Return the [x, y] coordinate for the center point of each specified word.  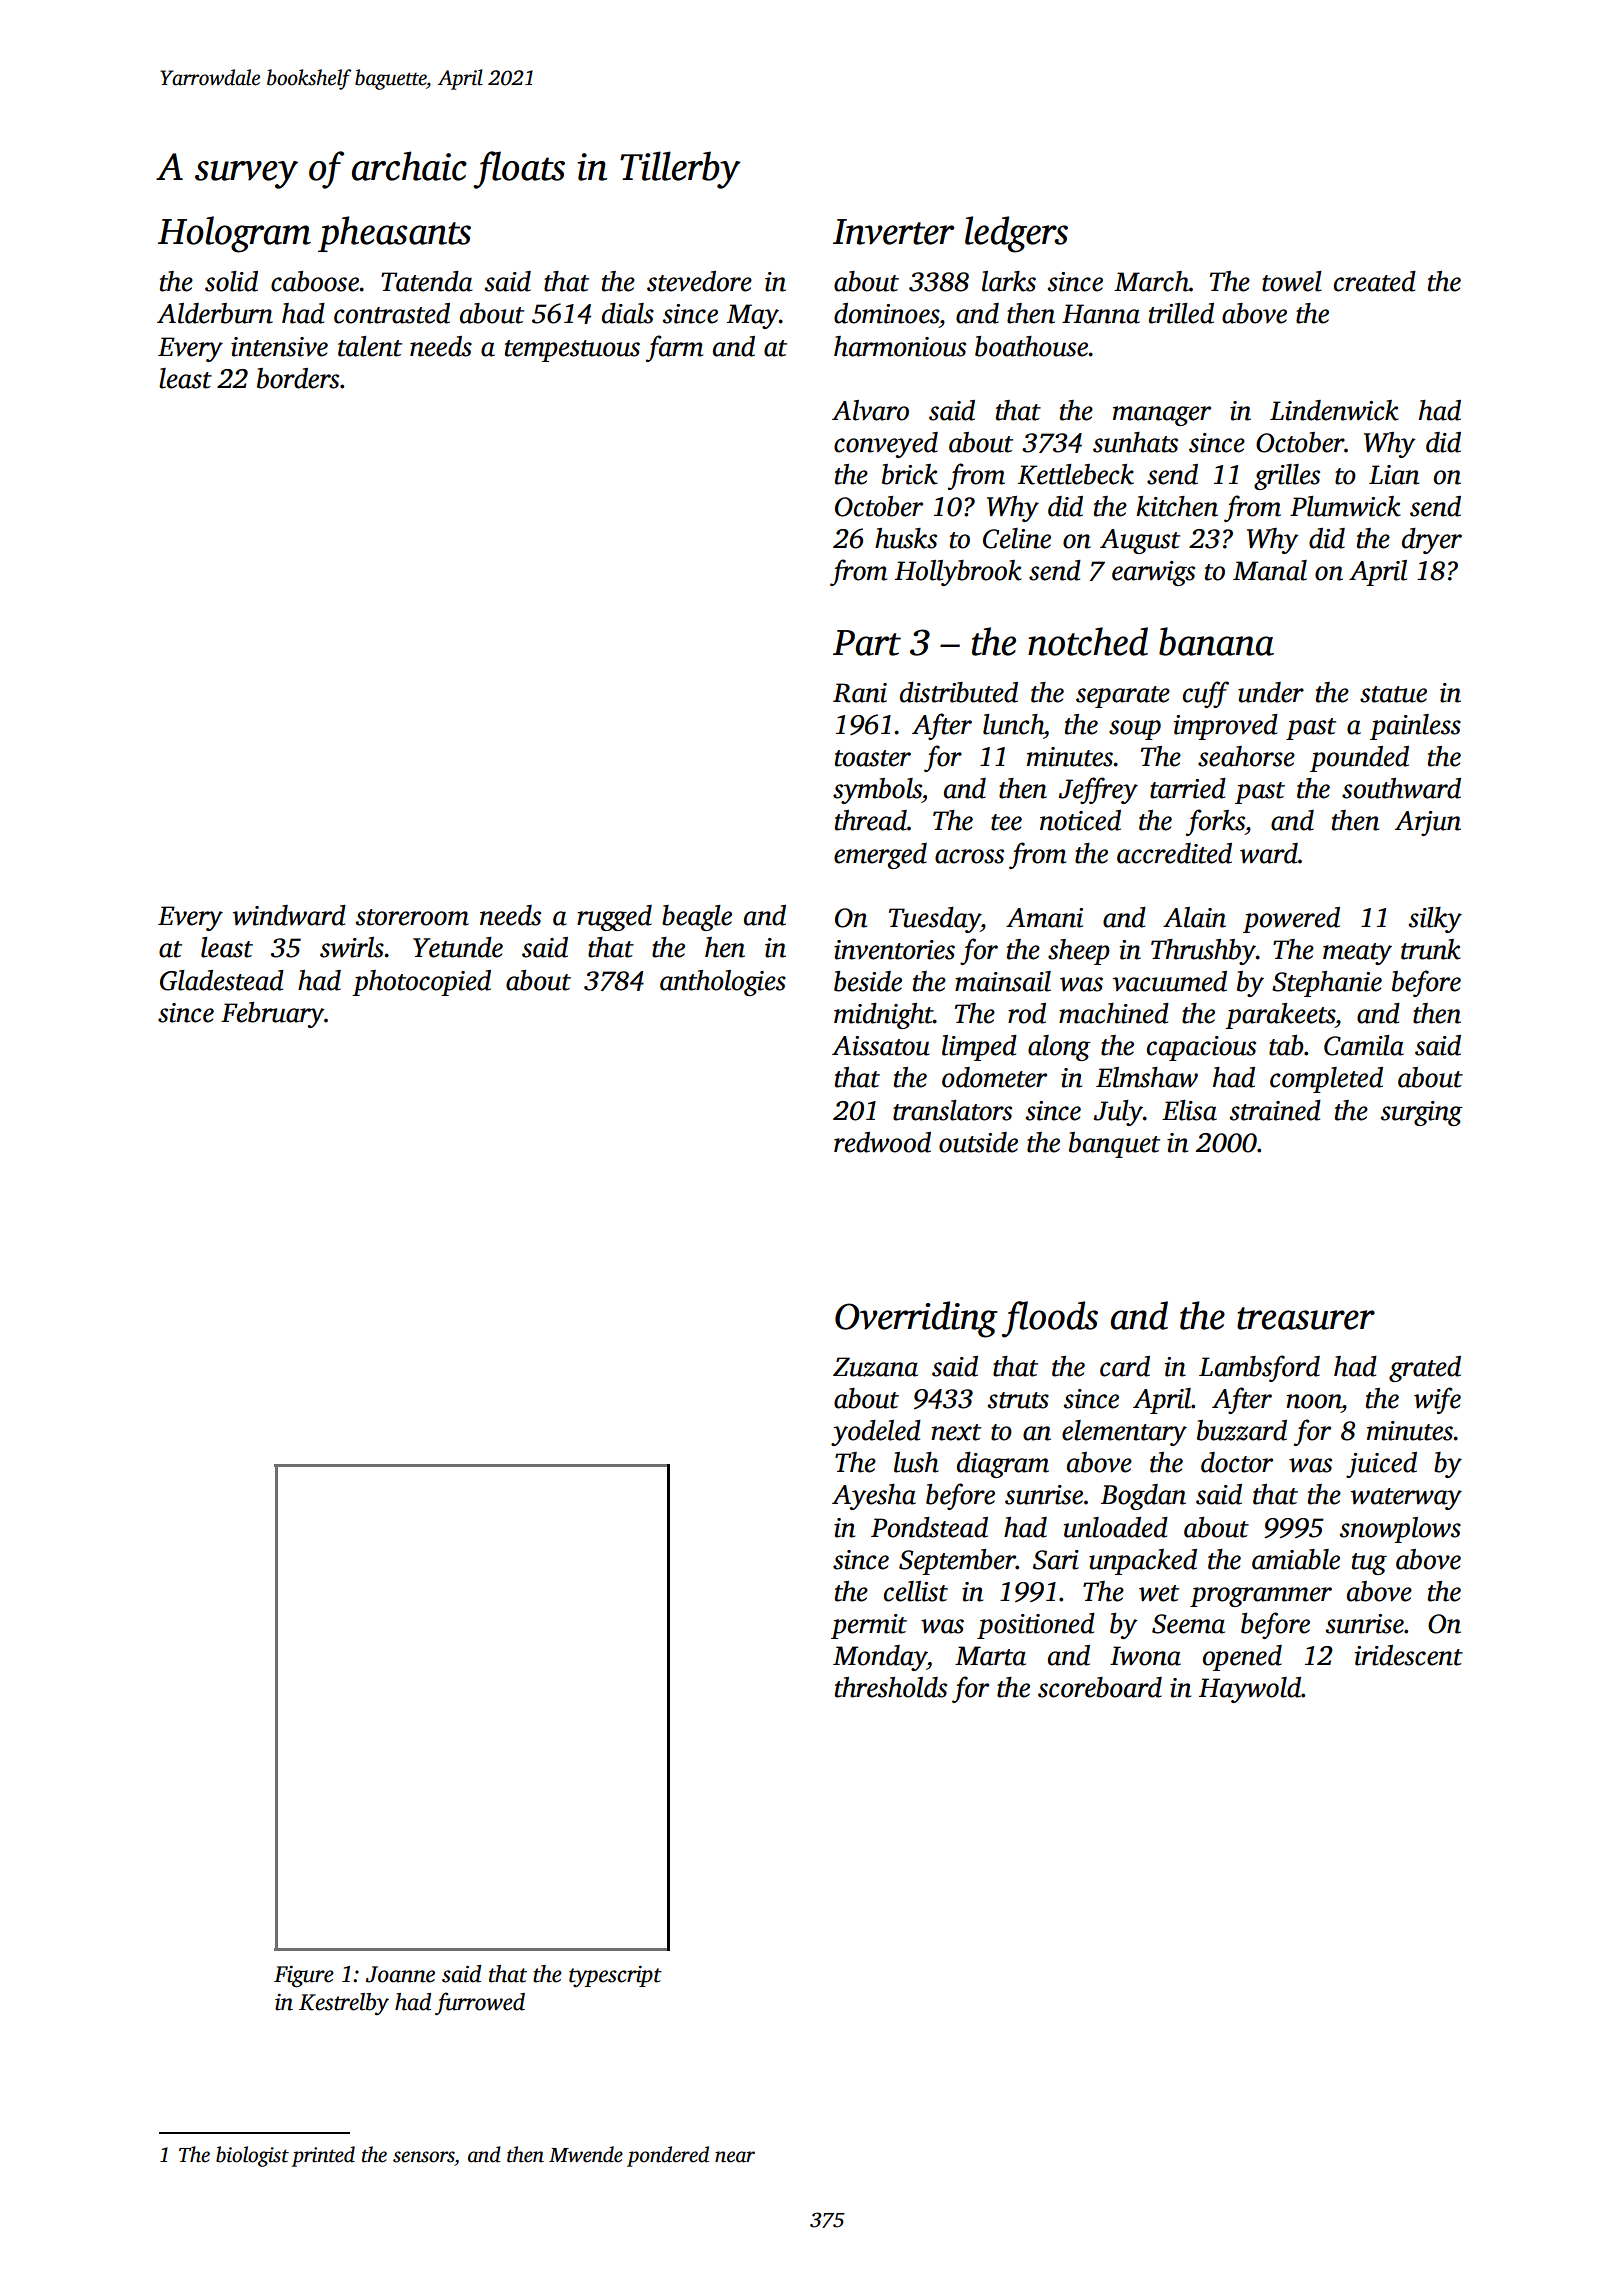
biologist [252, 2156]
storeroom [412, 917]
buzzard [1242, 1430]
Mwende [586, 2154]
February [272, 1015]
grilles [1287, 477]
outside [978, 1142]
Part [867, 643]
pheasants [394, 234]
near [735, 2157]
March [1151, 281]
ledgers [1016, 234]
